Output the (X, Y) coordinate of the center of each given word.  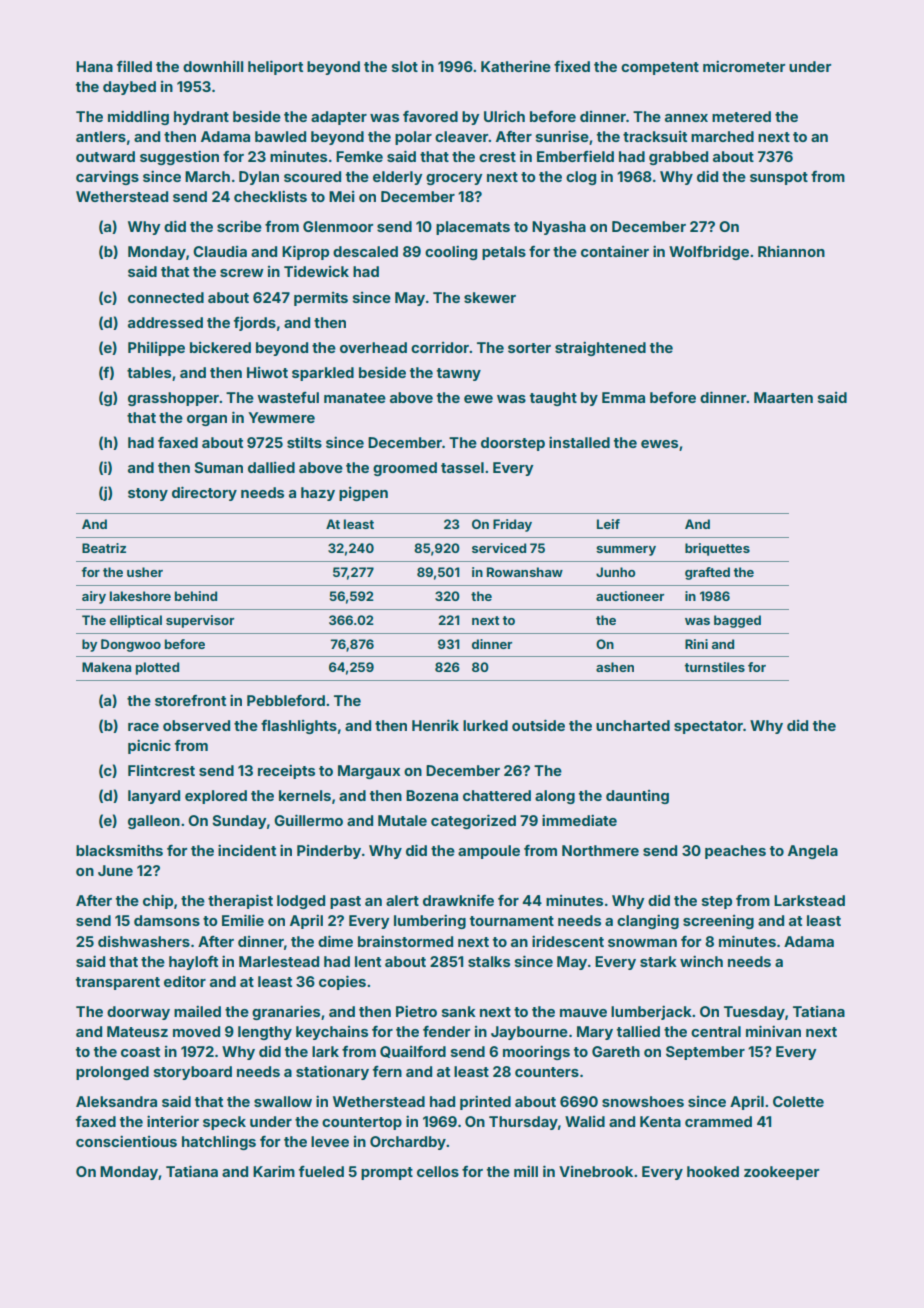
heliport (276, 67)
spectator (708, 727)
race (143, 727)
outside (538, 725)
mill (526, 1171)
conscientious (126, 1141)
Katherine (516, 66)
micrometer (744, 66)
